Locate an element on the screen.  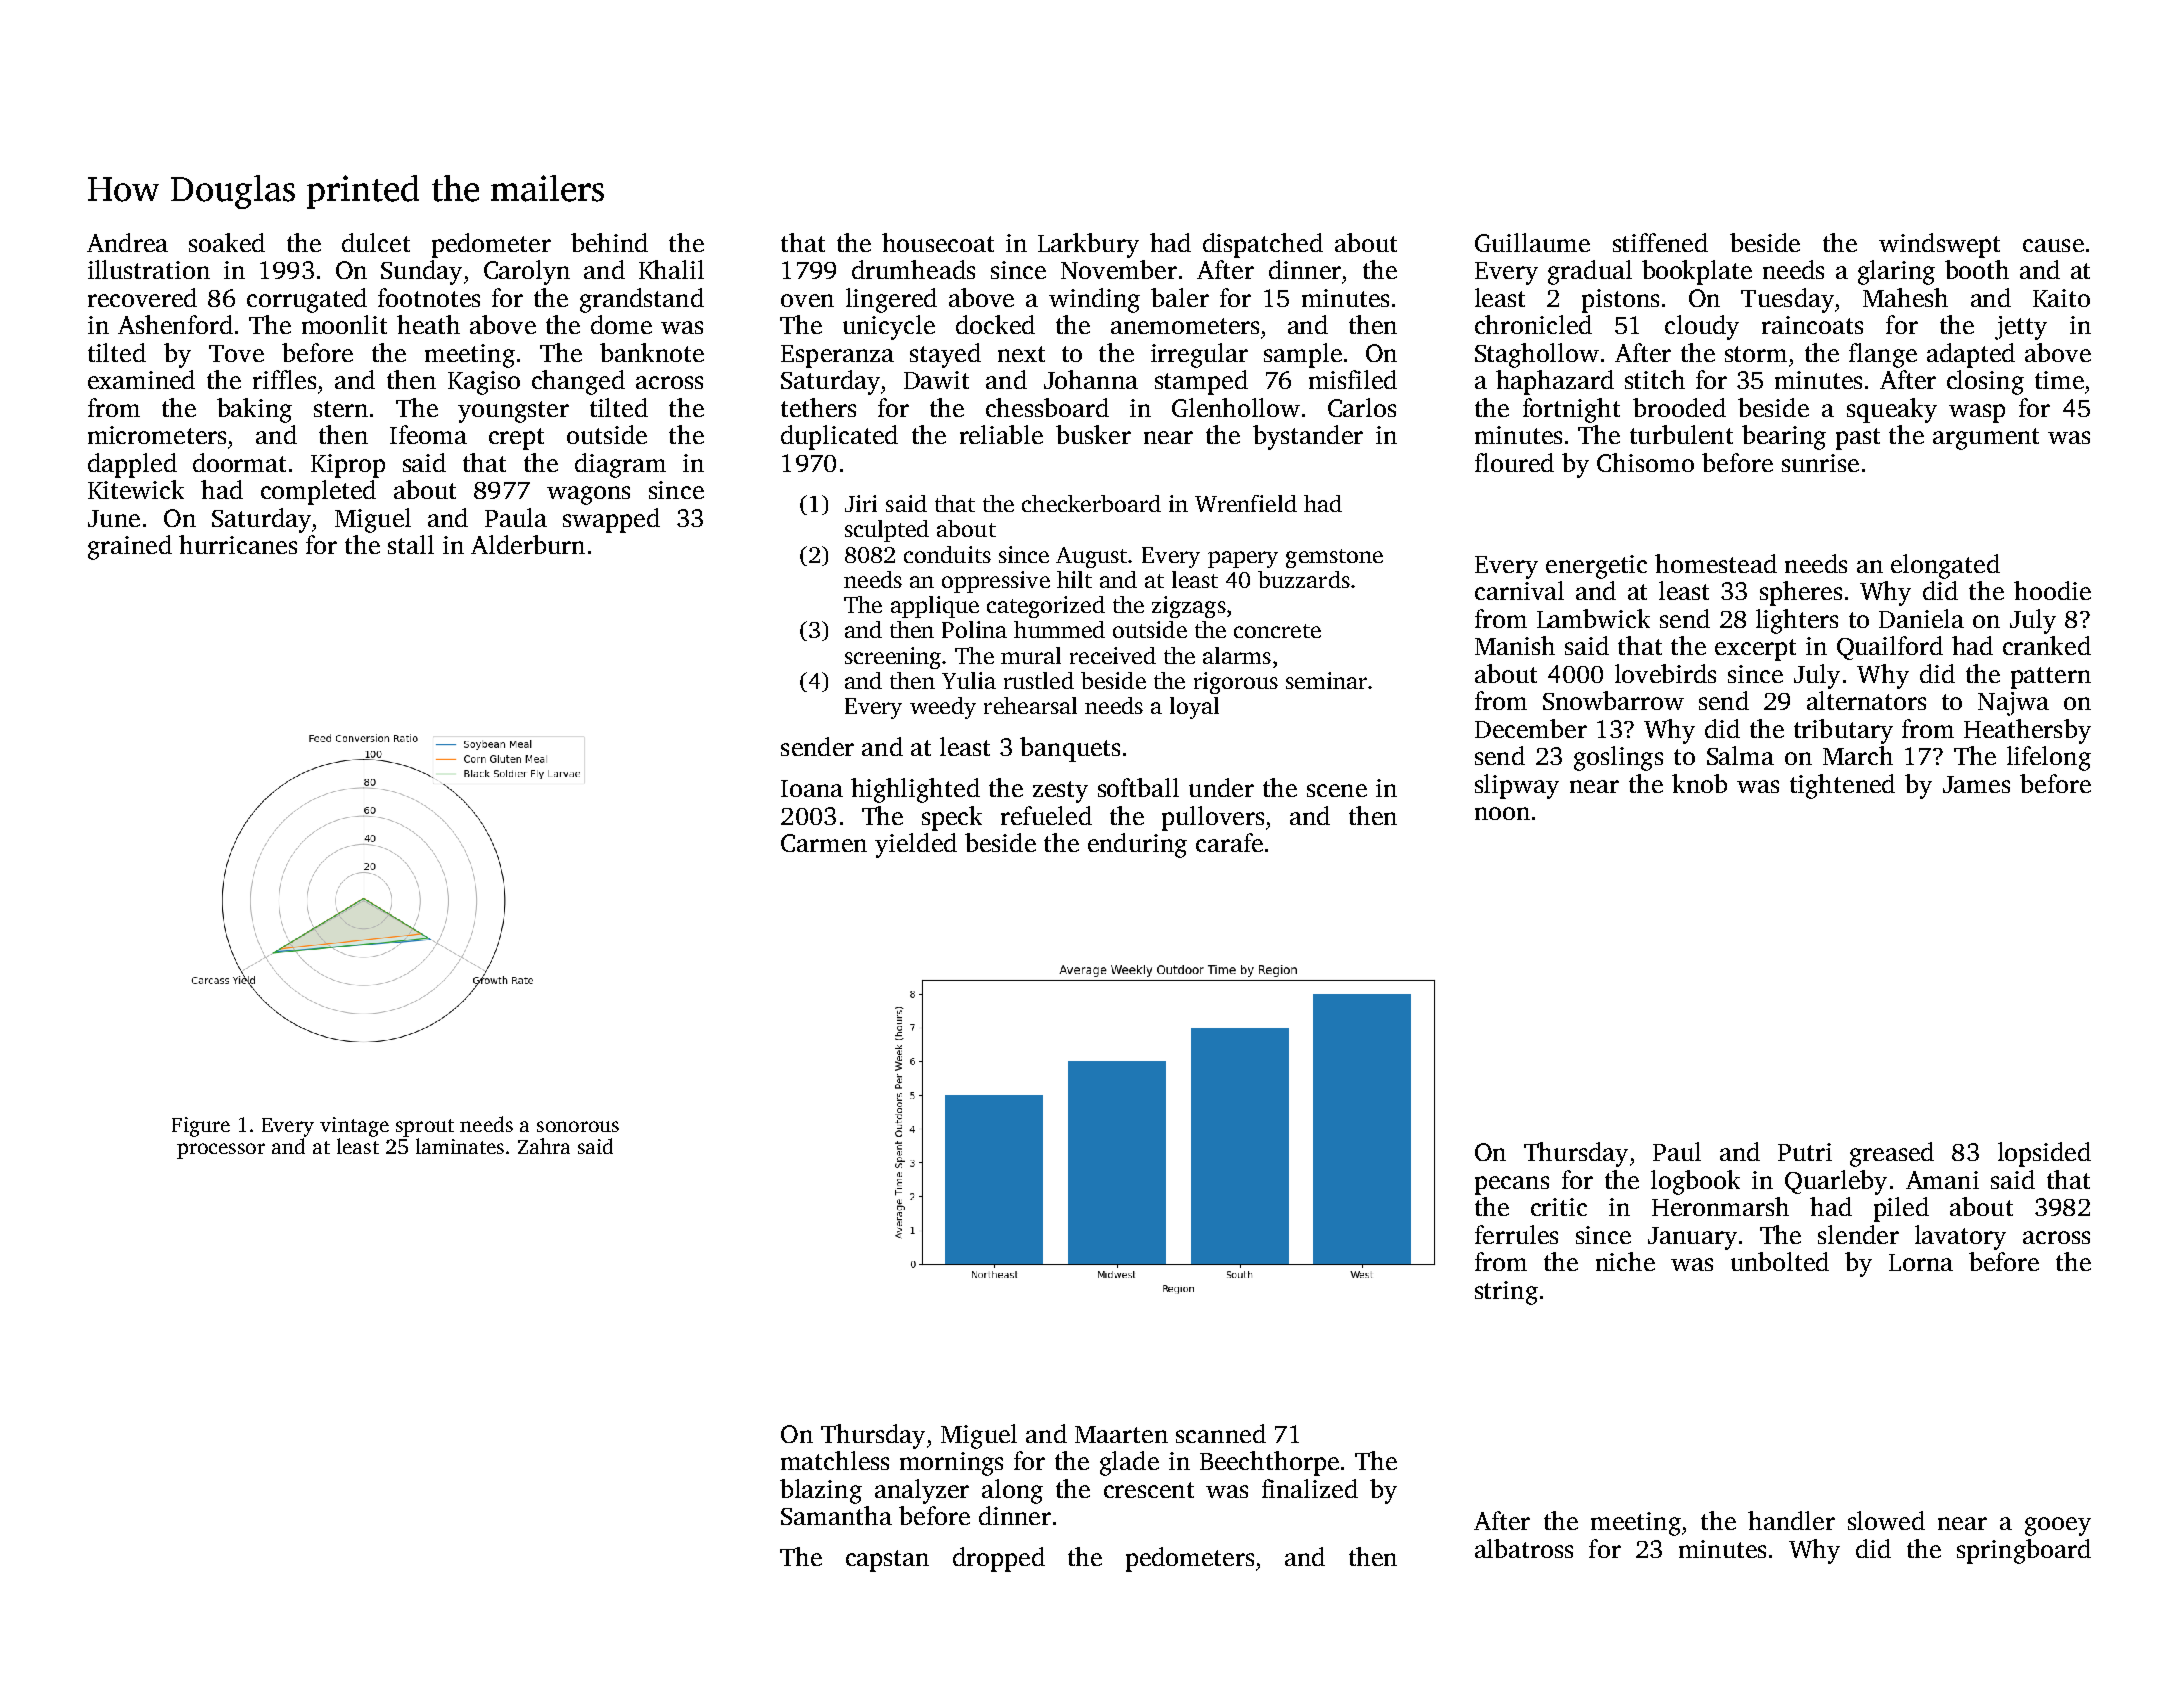
scanned is located at coordinates (1221, 1433).
